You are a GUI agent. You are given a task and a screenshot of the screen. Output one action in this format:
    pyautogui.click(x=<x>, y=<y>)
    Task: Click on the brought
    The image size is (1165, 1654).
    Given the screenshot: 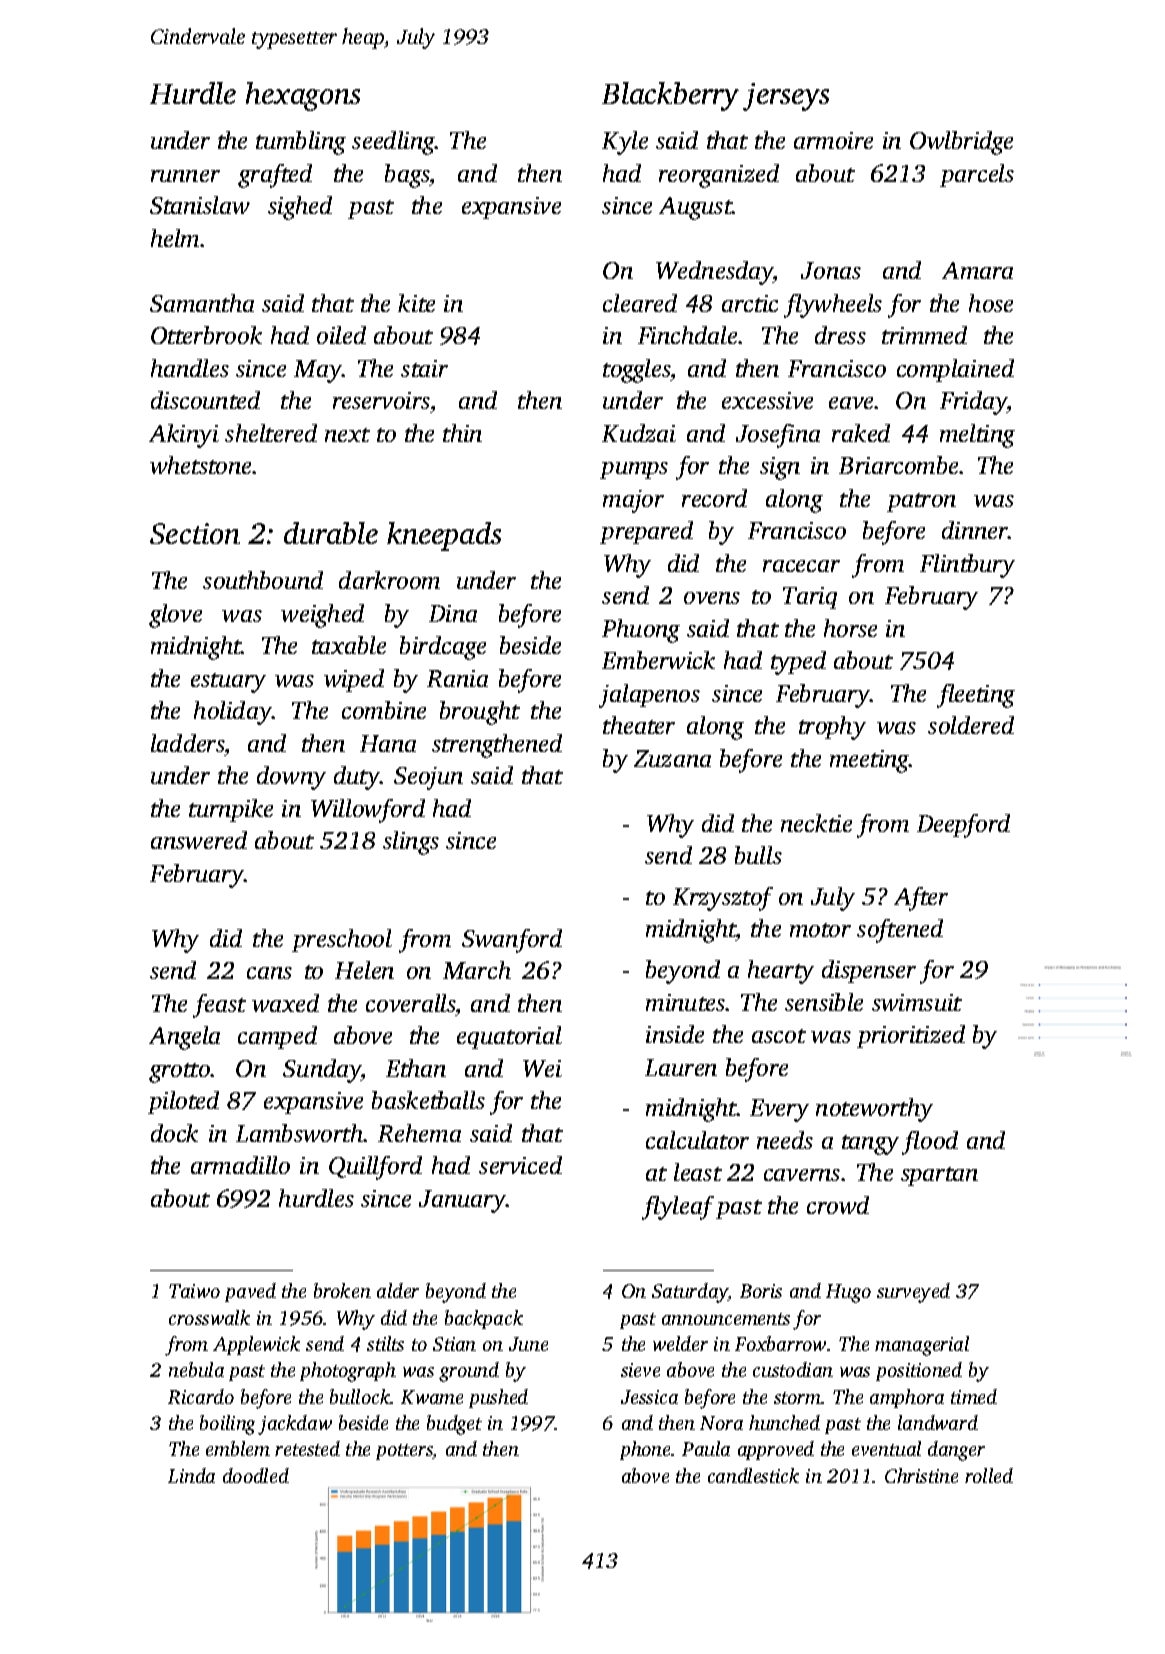 What is the action you would take?
    pyautogui.click(x=480, y=713)
